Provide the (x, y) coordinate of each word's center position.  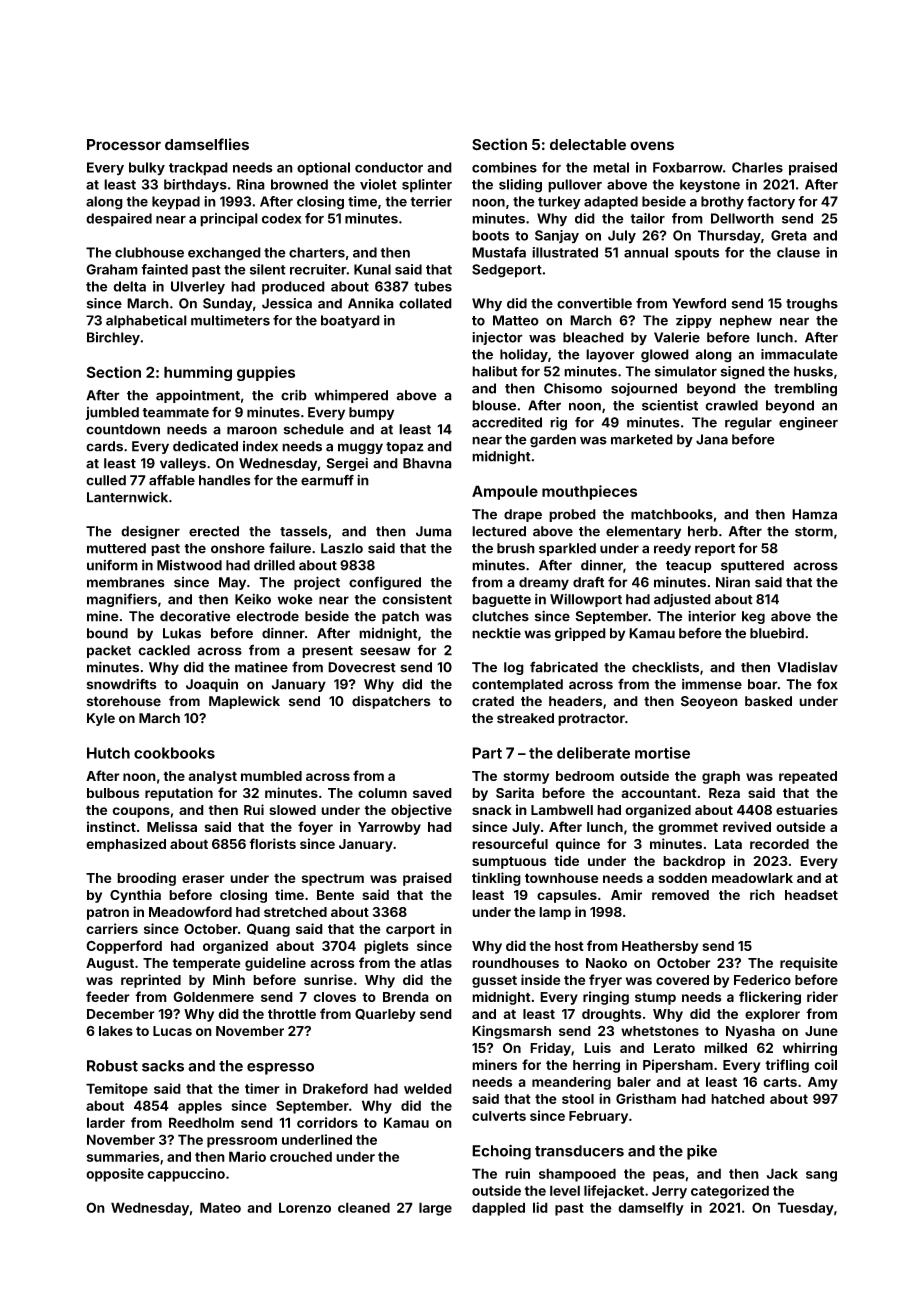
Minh (229, 979)
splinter (427, 186)
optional (323, 169)
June (821, 1031)
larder (106, 1122)
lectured (499, 531)
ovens (652, 146)
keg (753, 617)
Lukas (182, 633)
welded (428, 1088)
